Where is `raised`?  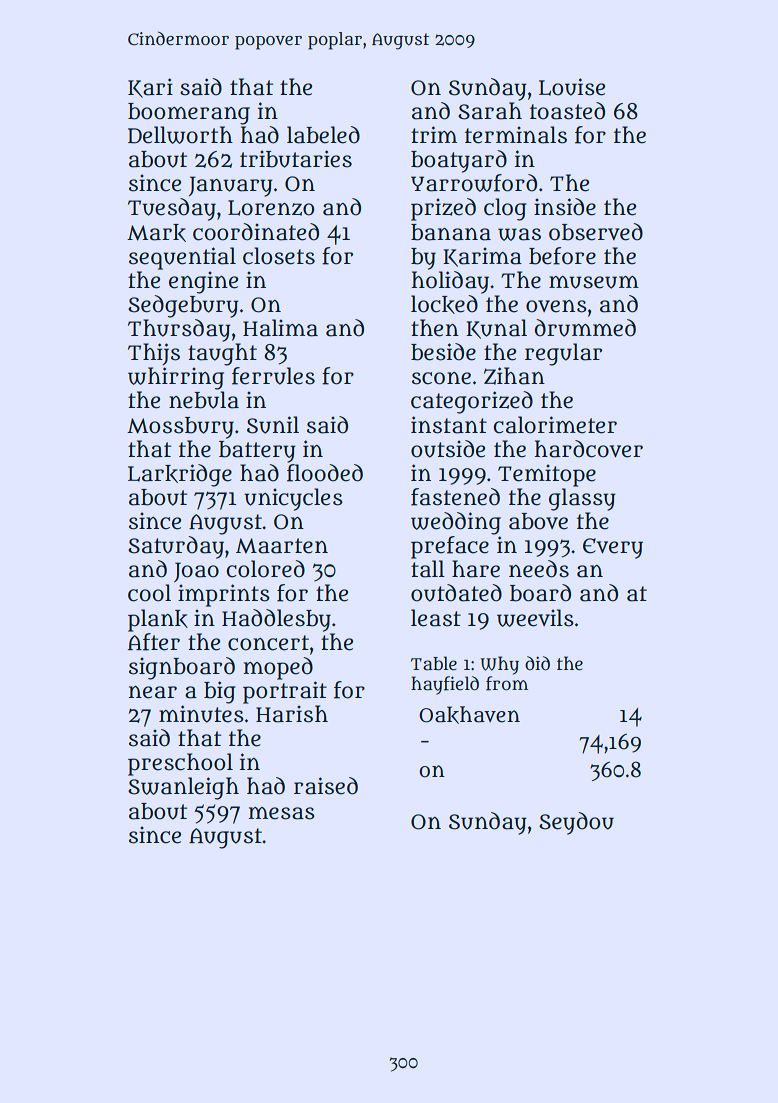 raised is located at coordinates (326, 786).
